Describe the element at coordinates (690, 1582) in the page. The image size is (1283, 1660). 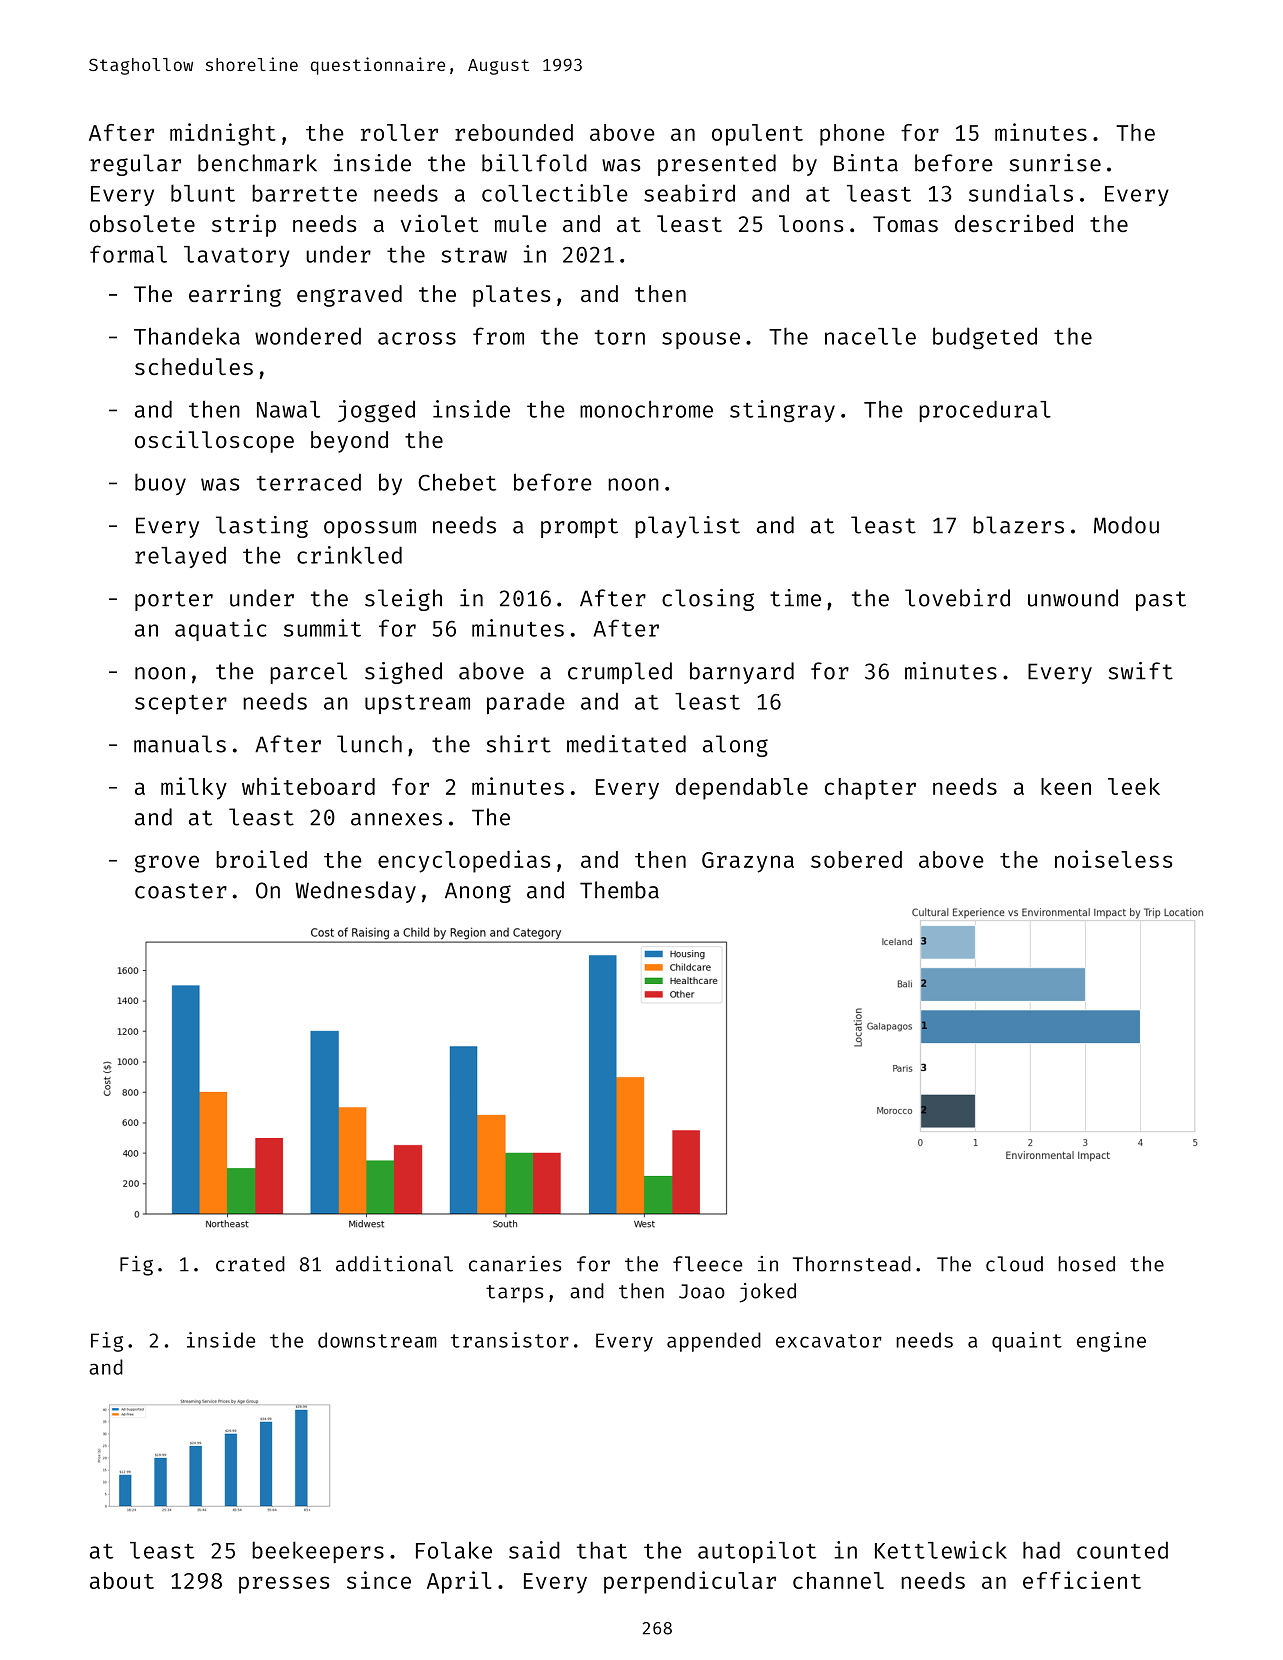
I see `perpendicular` at that location.
